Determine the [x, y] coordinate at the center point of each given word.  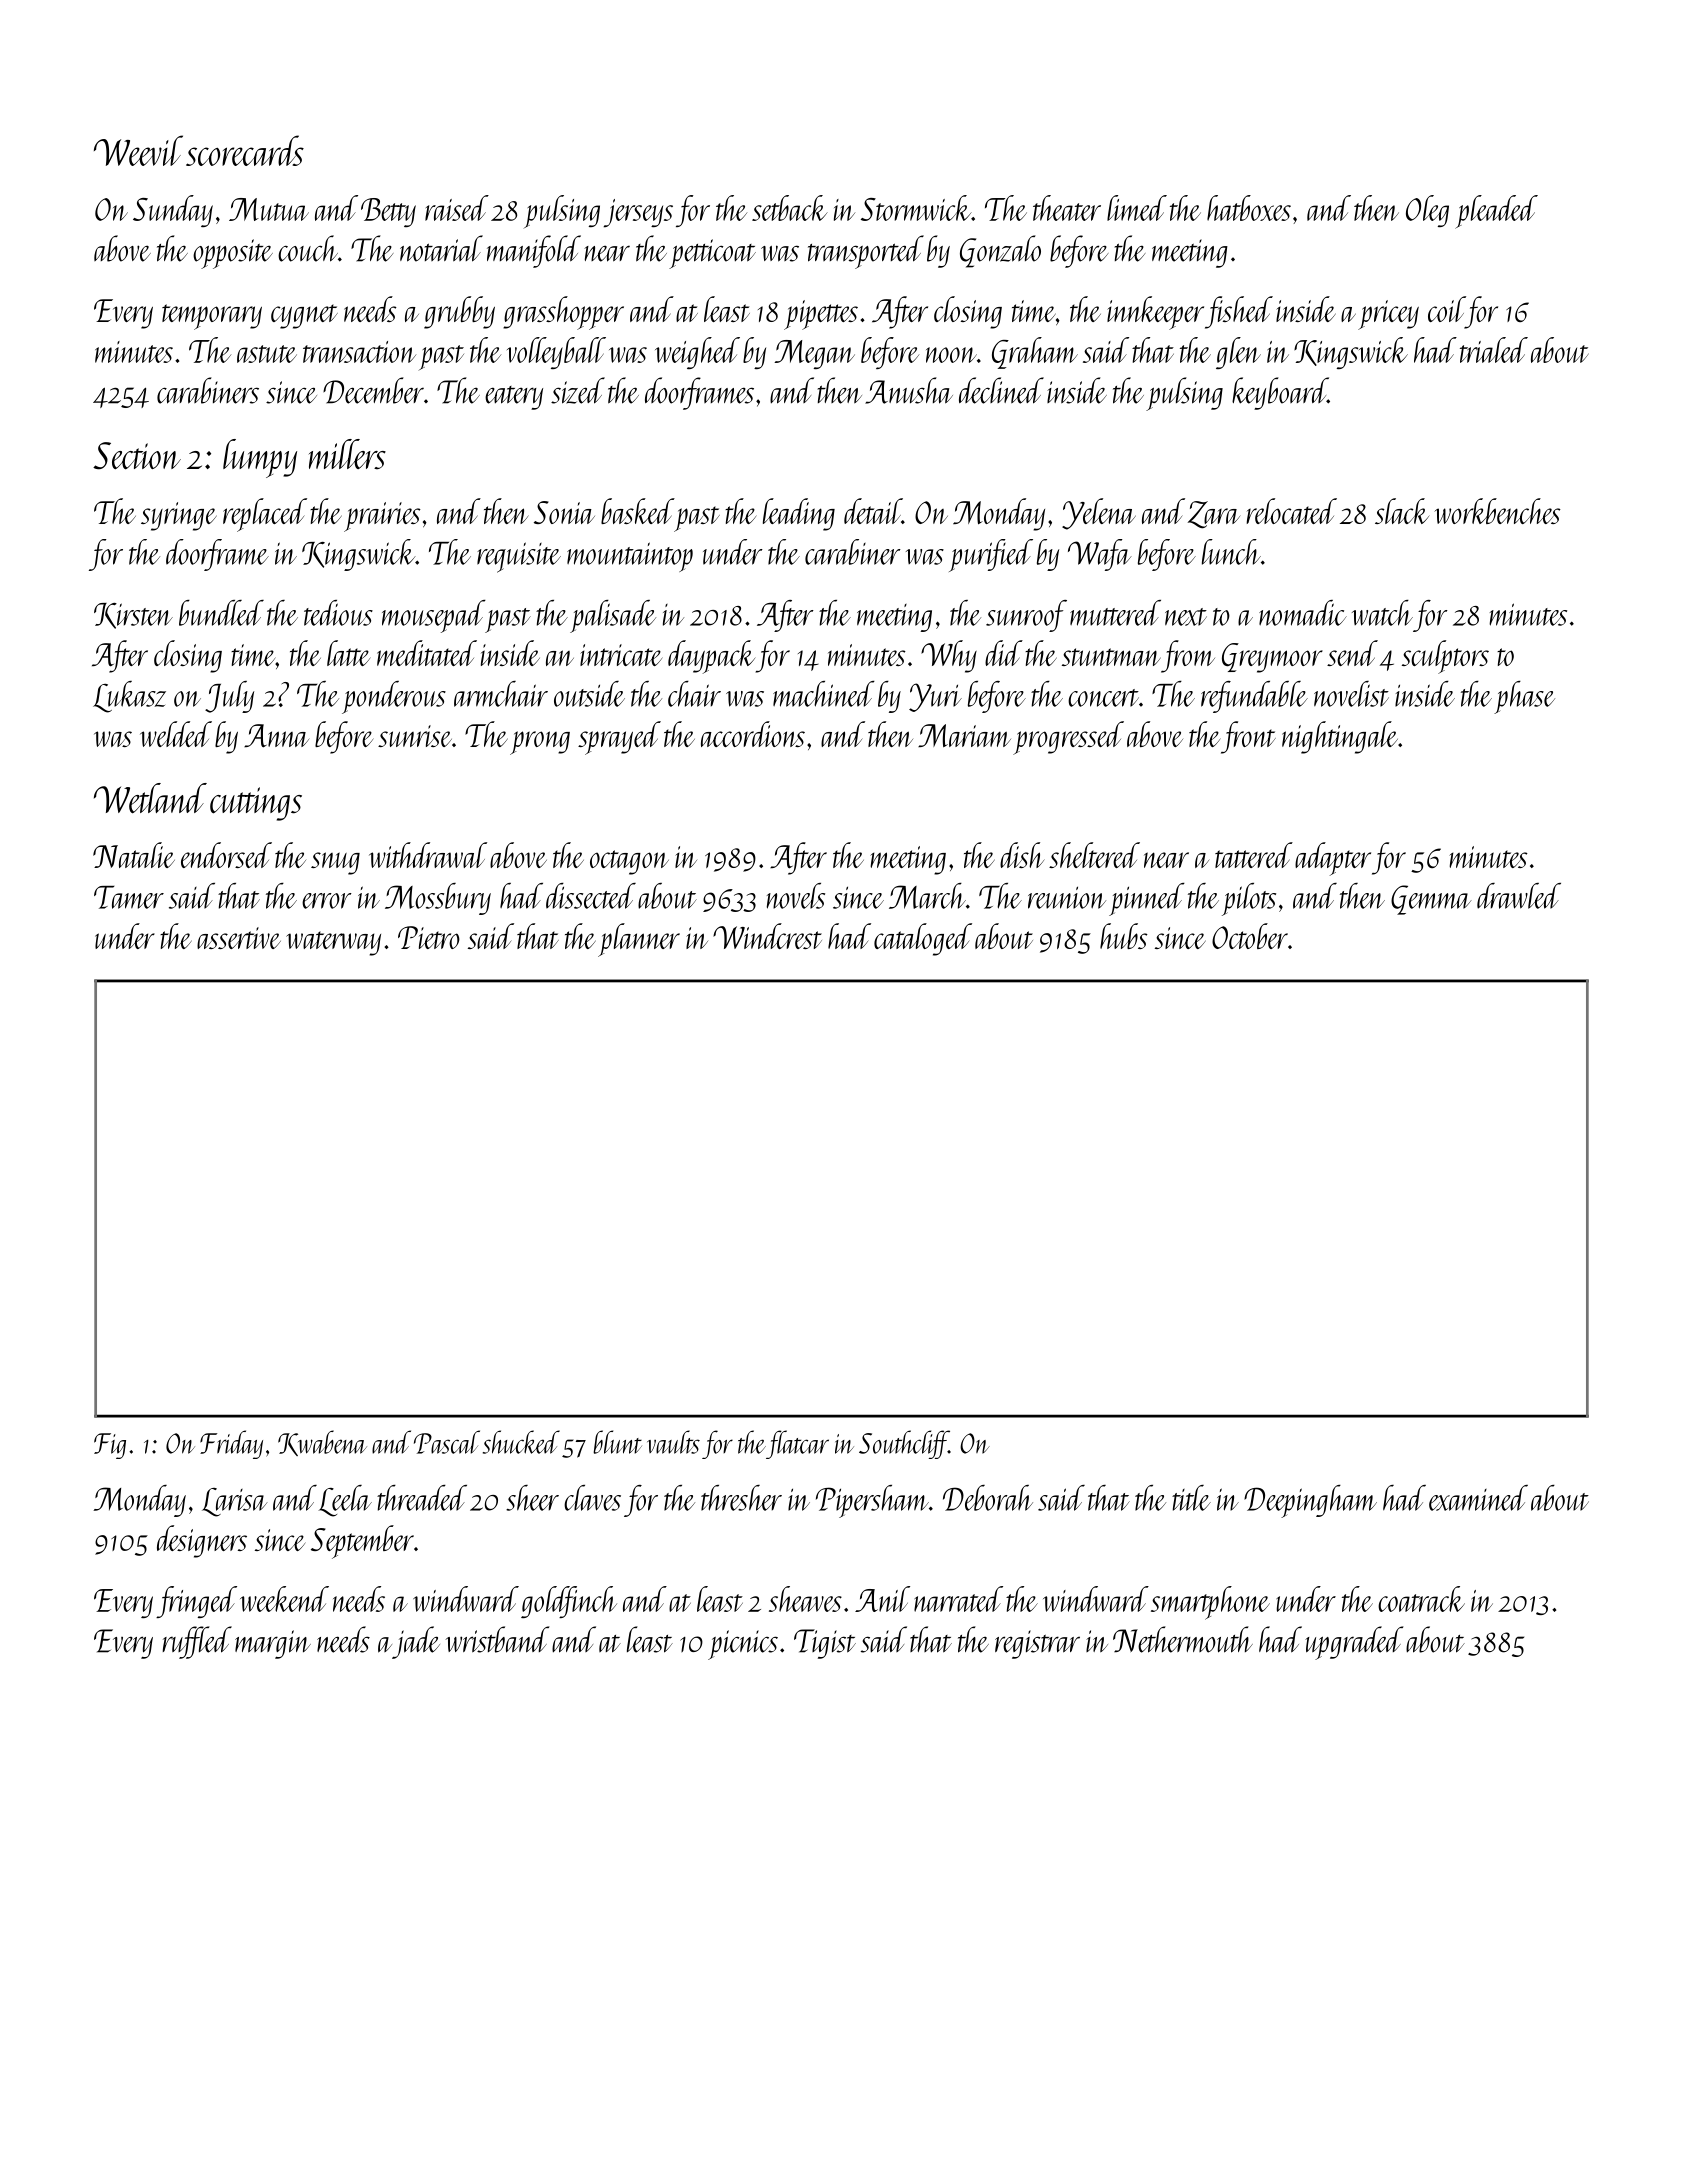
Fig [110, 1446]
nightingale [1340, 737]
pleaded [1496, 212]
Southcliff [904, 1444]
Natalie [134, 855]
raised [457, 208]
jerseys [638, 213]
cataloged [923, 939]
